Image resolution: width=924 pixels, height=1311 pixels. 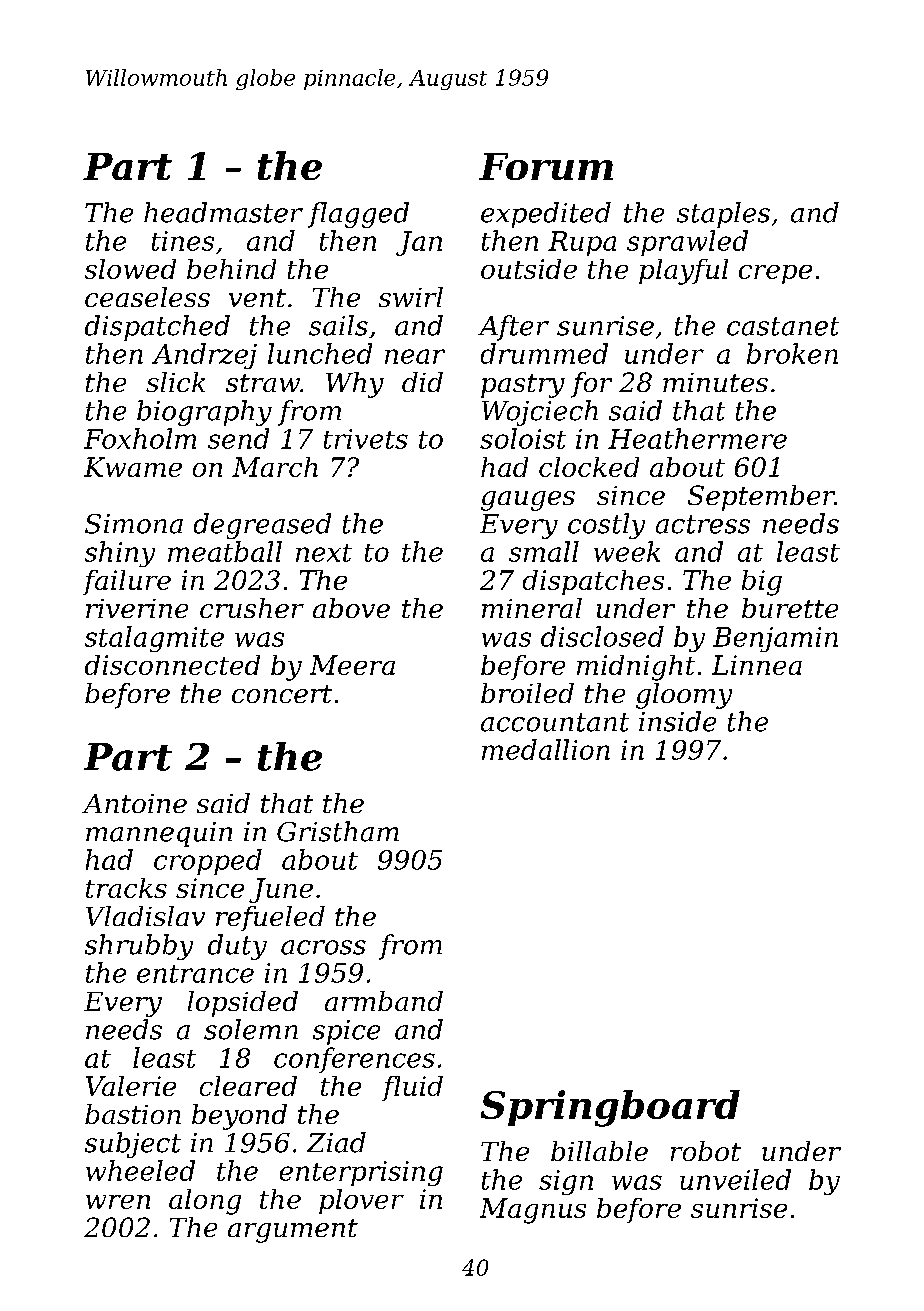 I want to click on send, so click(x=238, y=438).
